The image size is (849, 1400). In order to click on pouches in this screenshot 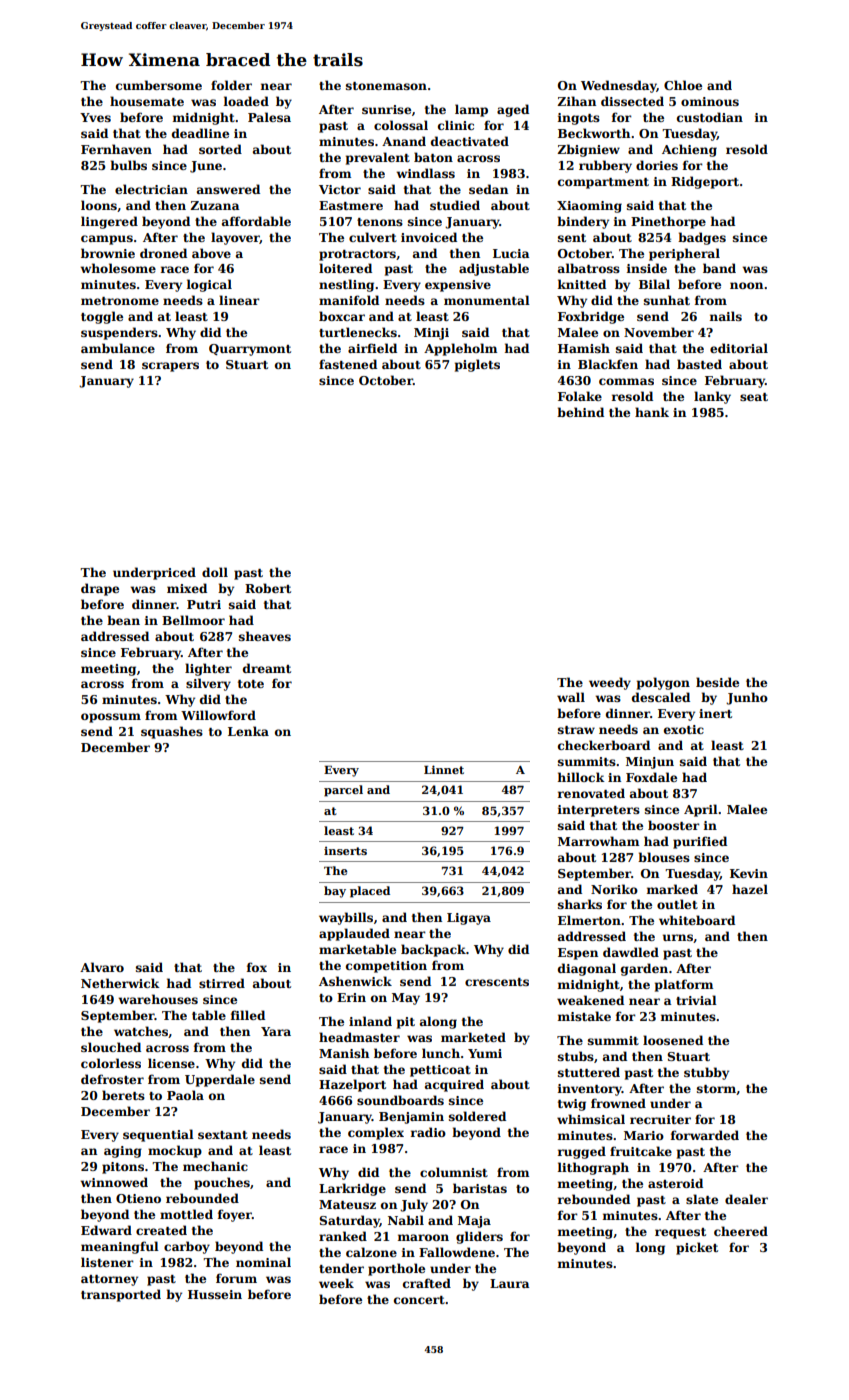, I will do `click(222, 1183)`.
